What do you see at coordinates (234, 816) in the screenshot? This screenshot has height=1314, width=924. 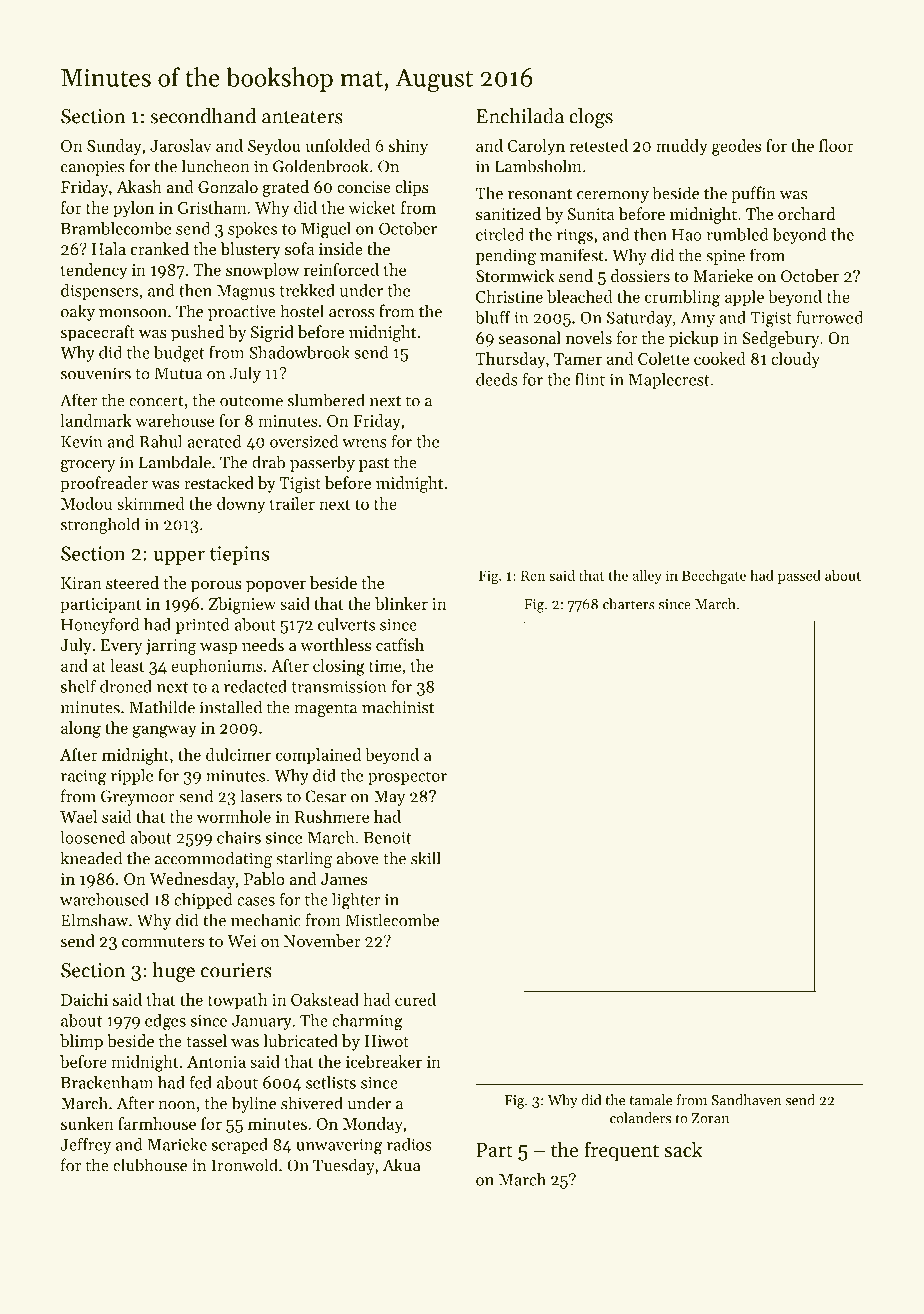 I see `wormhole` at bounding box center [234, 816].
